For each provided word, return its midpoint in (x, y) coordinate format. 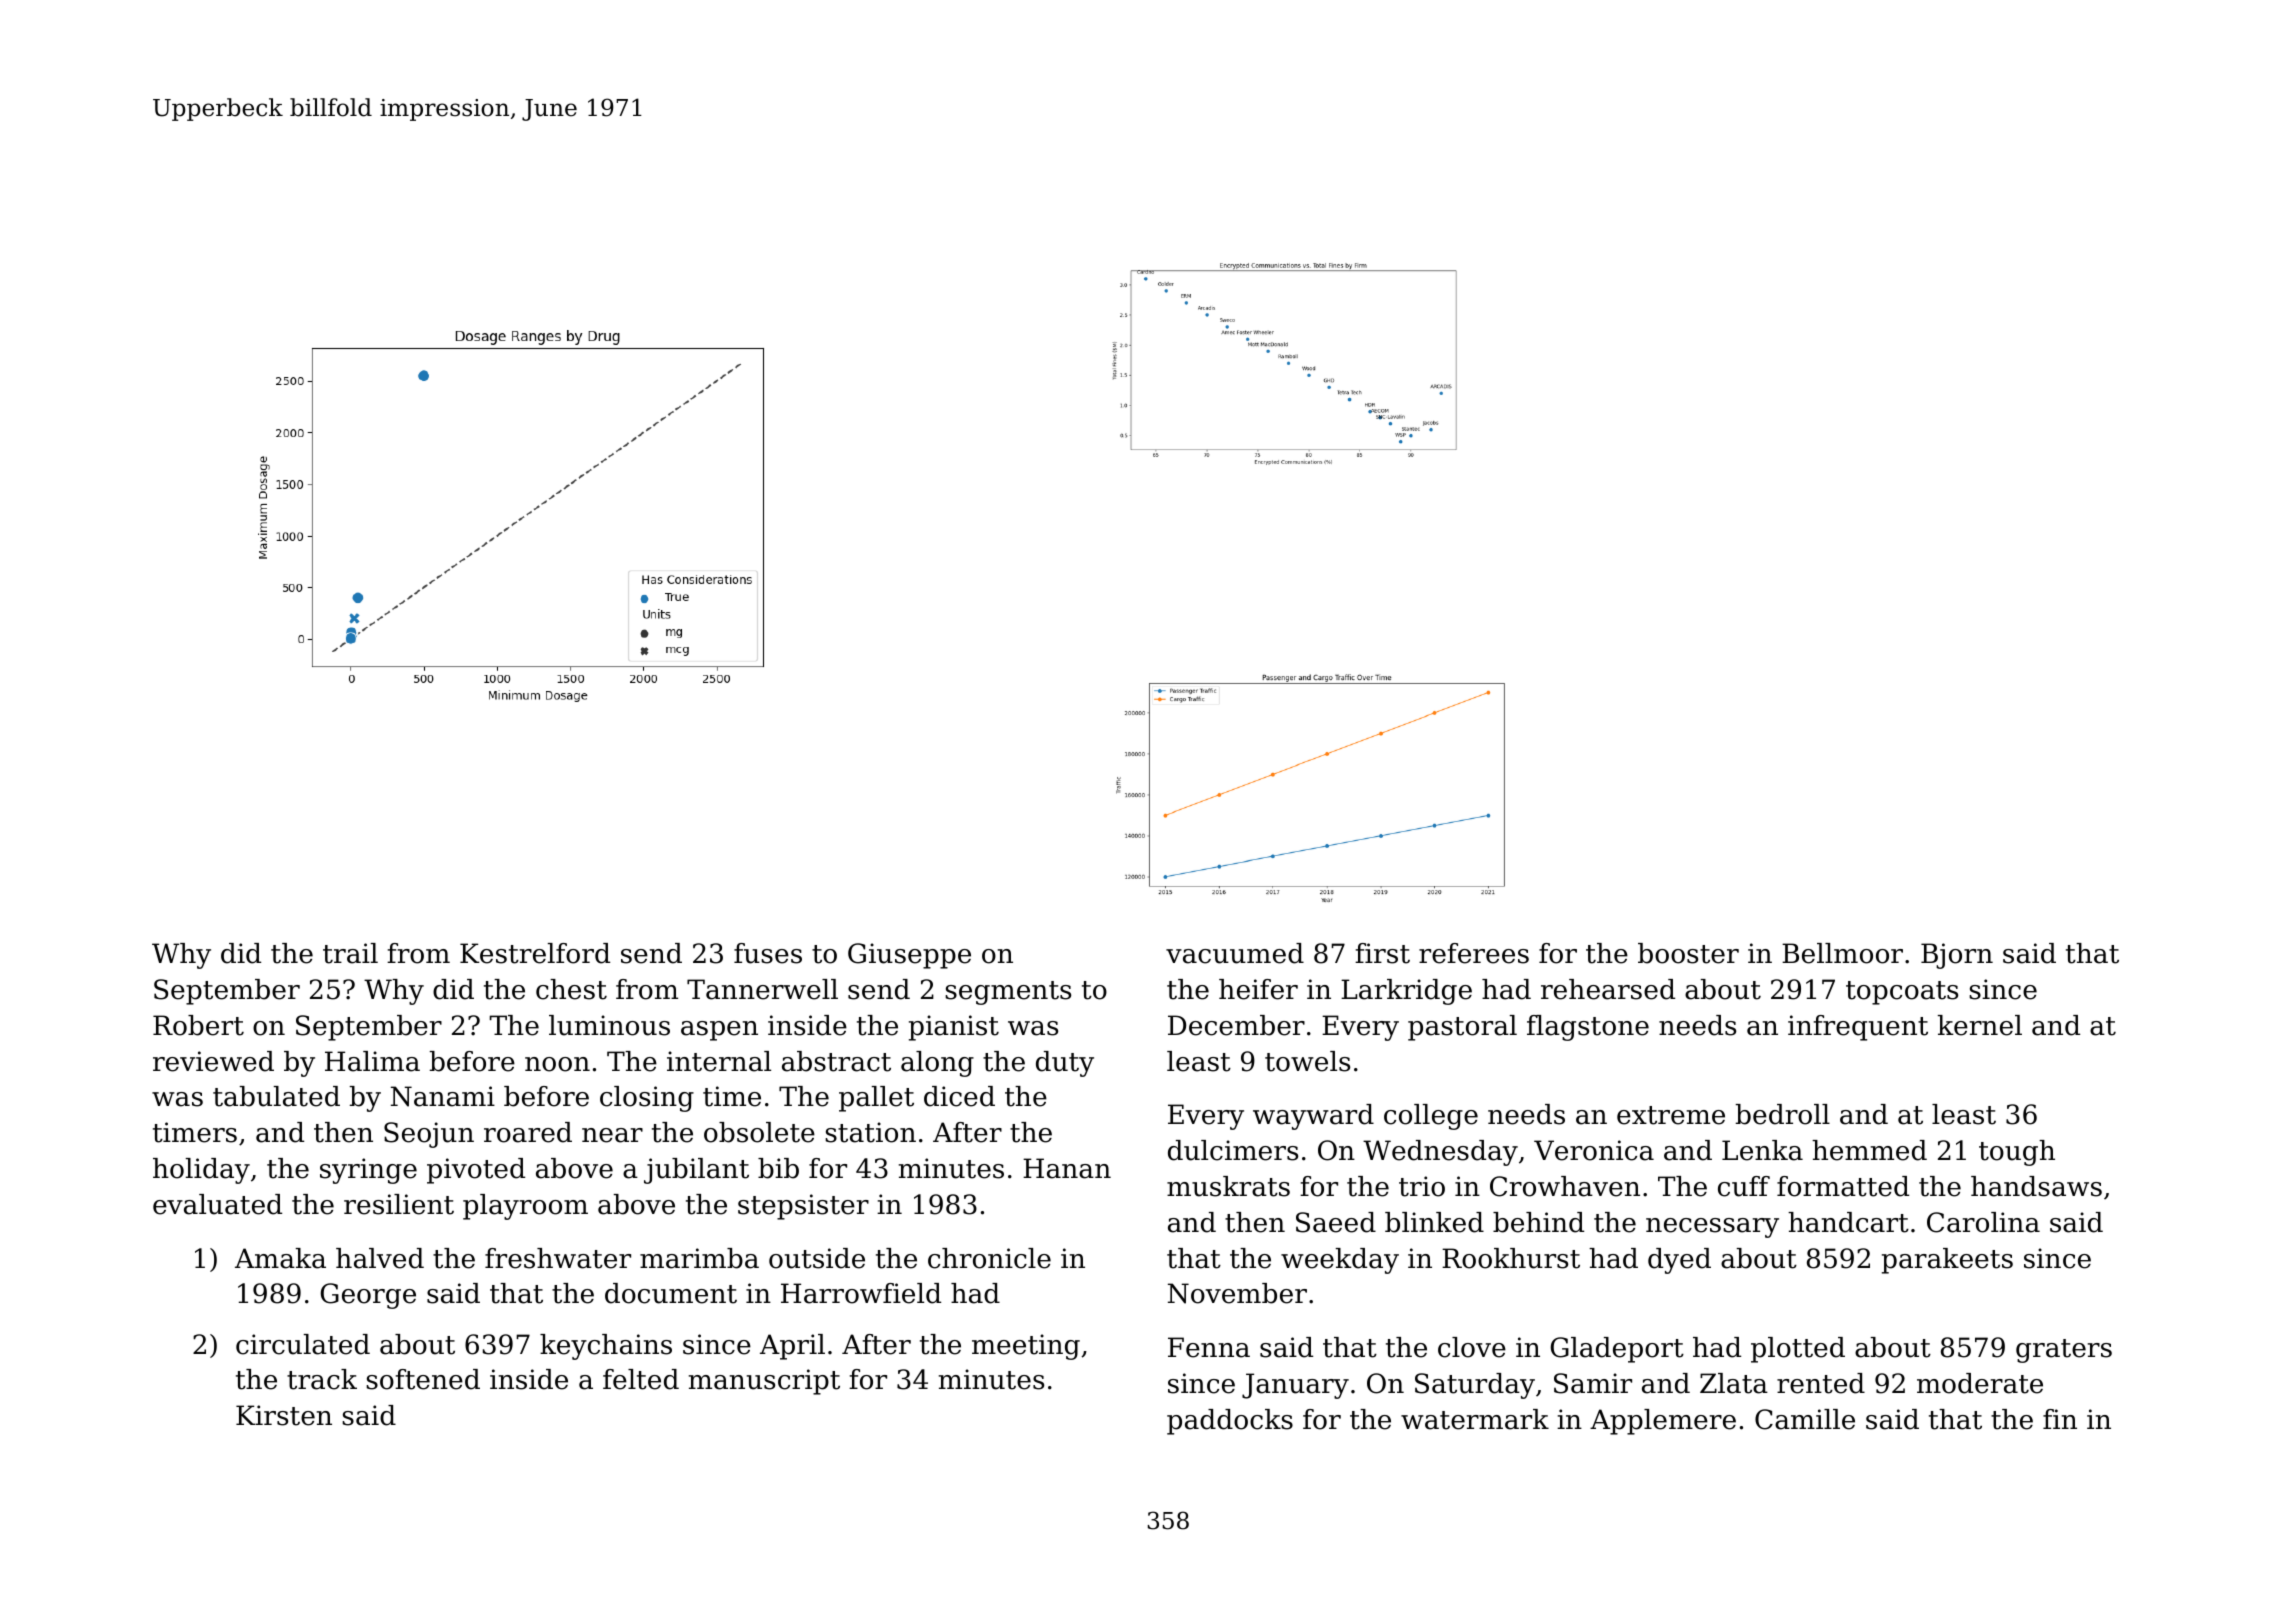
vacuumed (1235, 953)
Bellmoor (1842, 953)
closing (647, 1099)
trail (350, 953)
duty (1065, 1064)
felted (641, 1379)
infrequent (1858, 1028)
